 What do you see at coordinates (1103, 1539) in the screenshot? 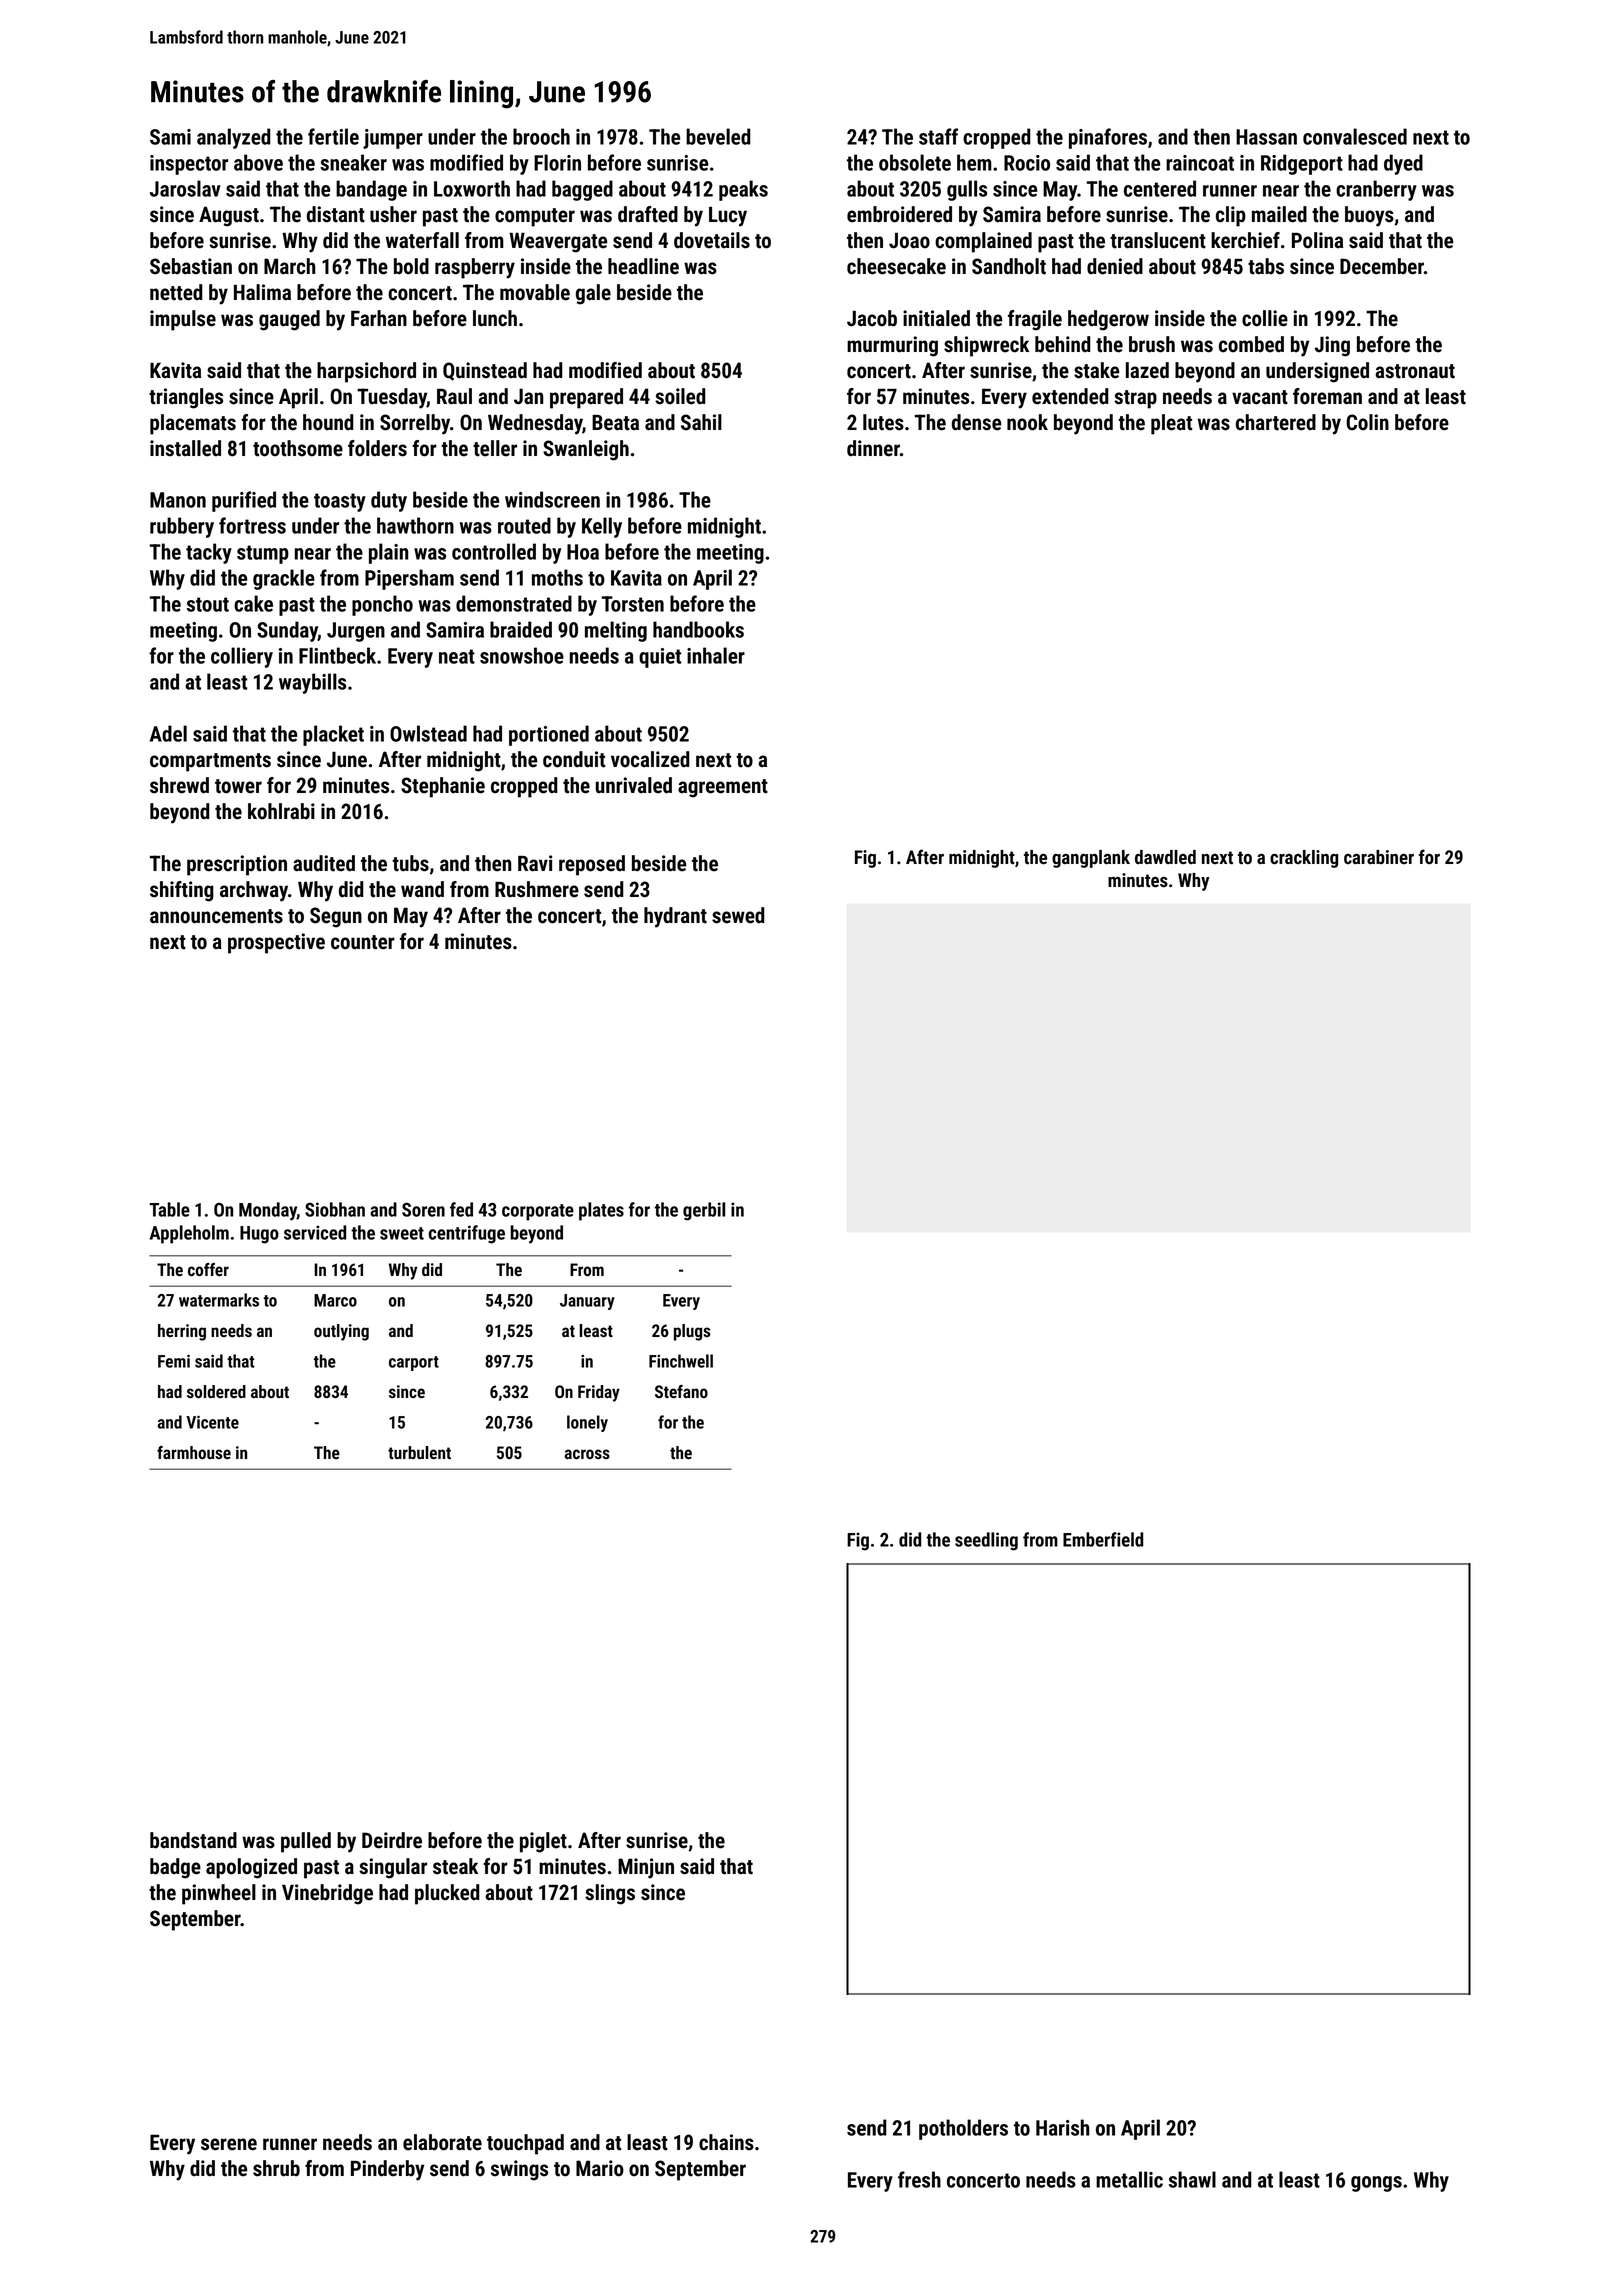
I see `Emberfield` at bounding box center [1103, 1539].
